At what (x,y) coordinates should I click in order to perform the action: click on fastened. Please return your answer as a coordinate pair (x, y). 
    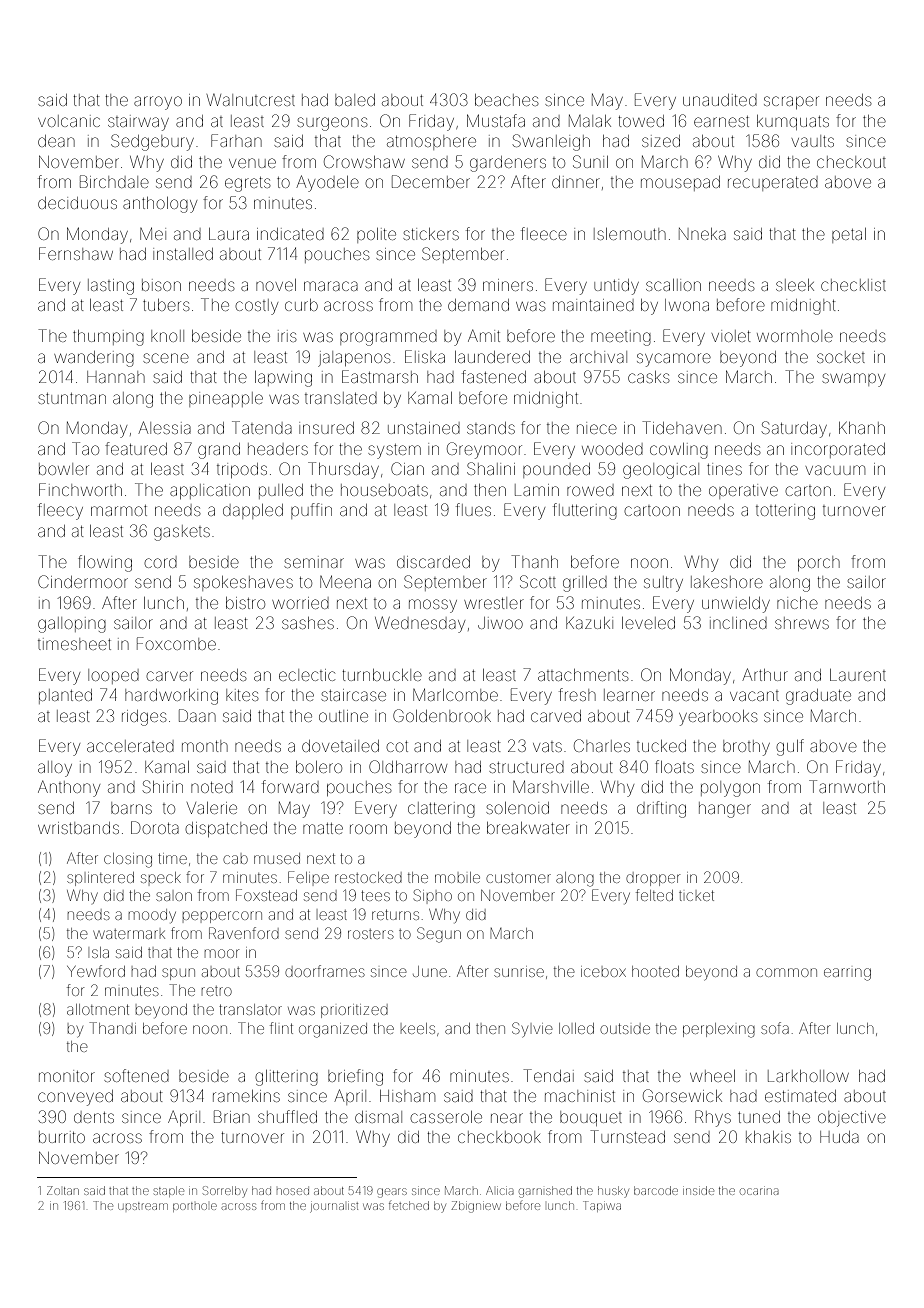
    Looking at the image, I should click on (494, 376).
